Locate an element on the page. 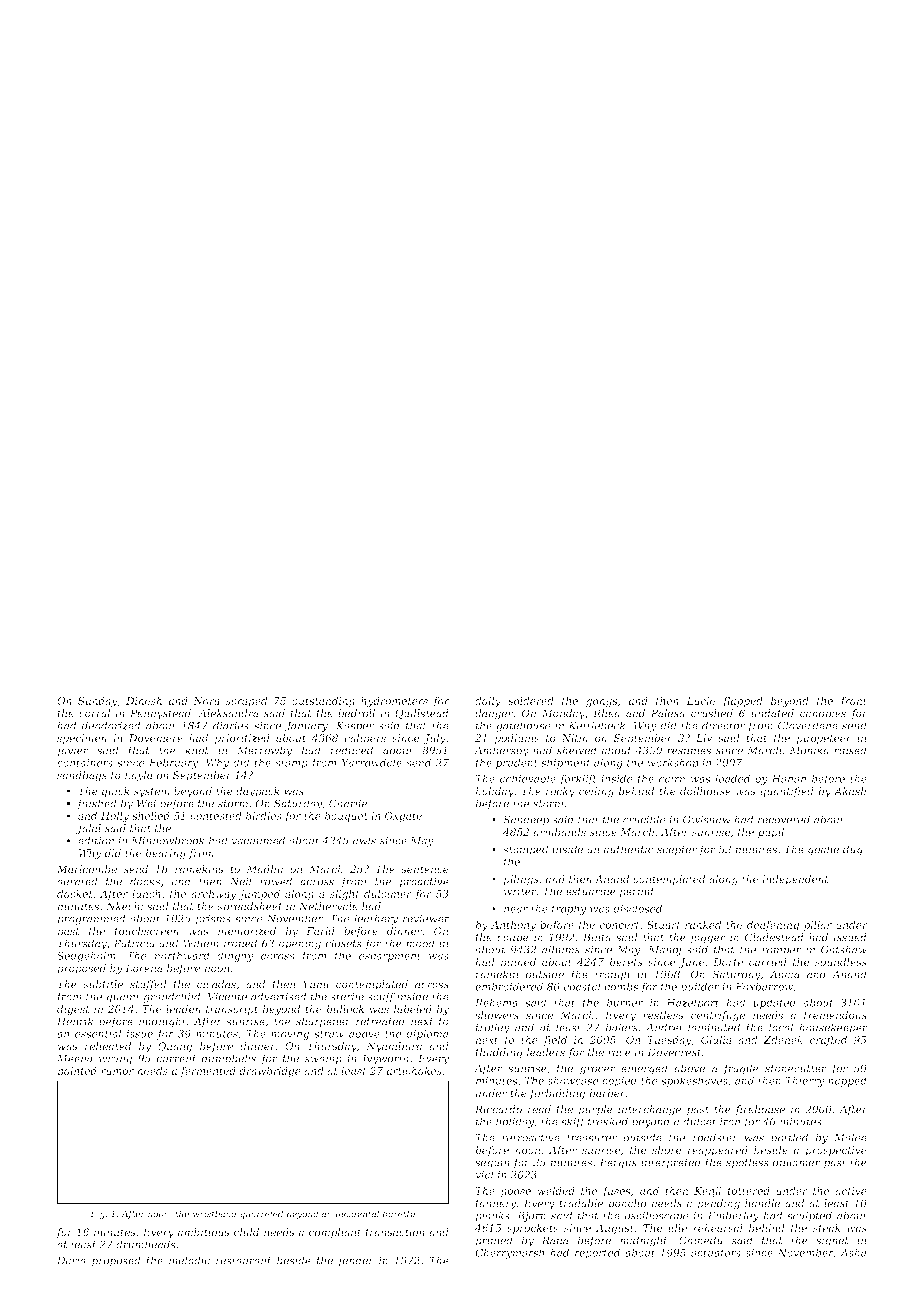 The image size is (924, 1308). soldered is located at coordinates (531, 701).
